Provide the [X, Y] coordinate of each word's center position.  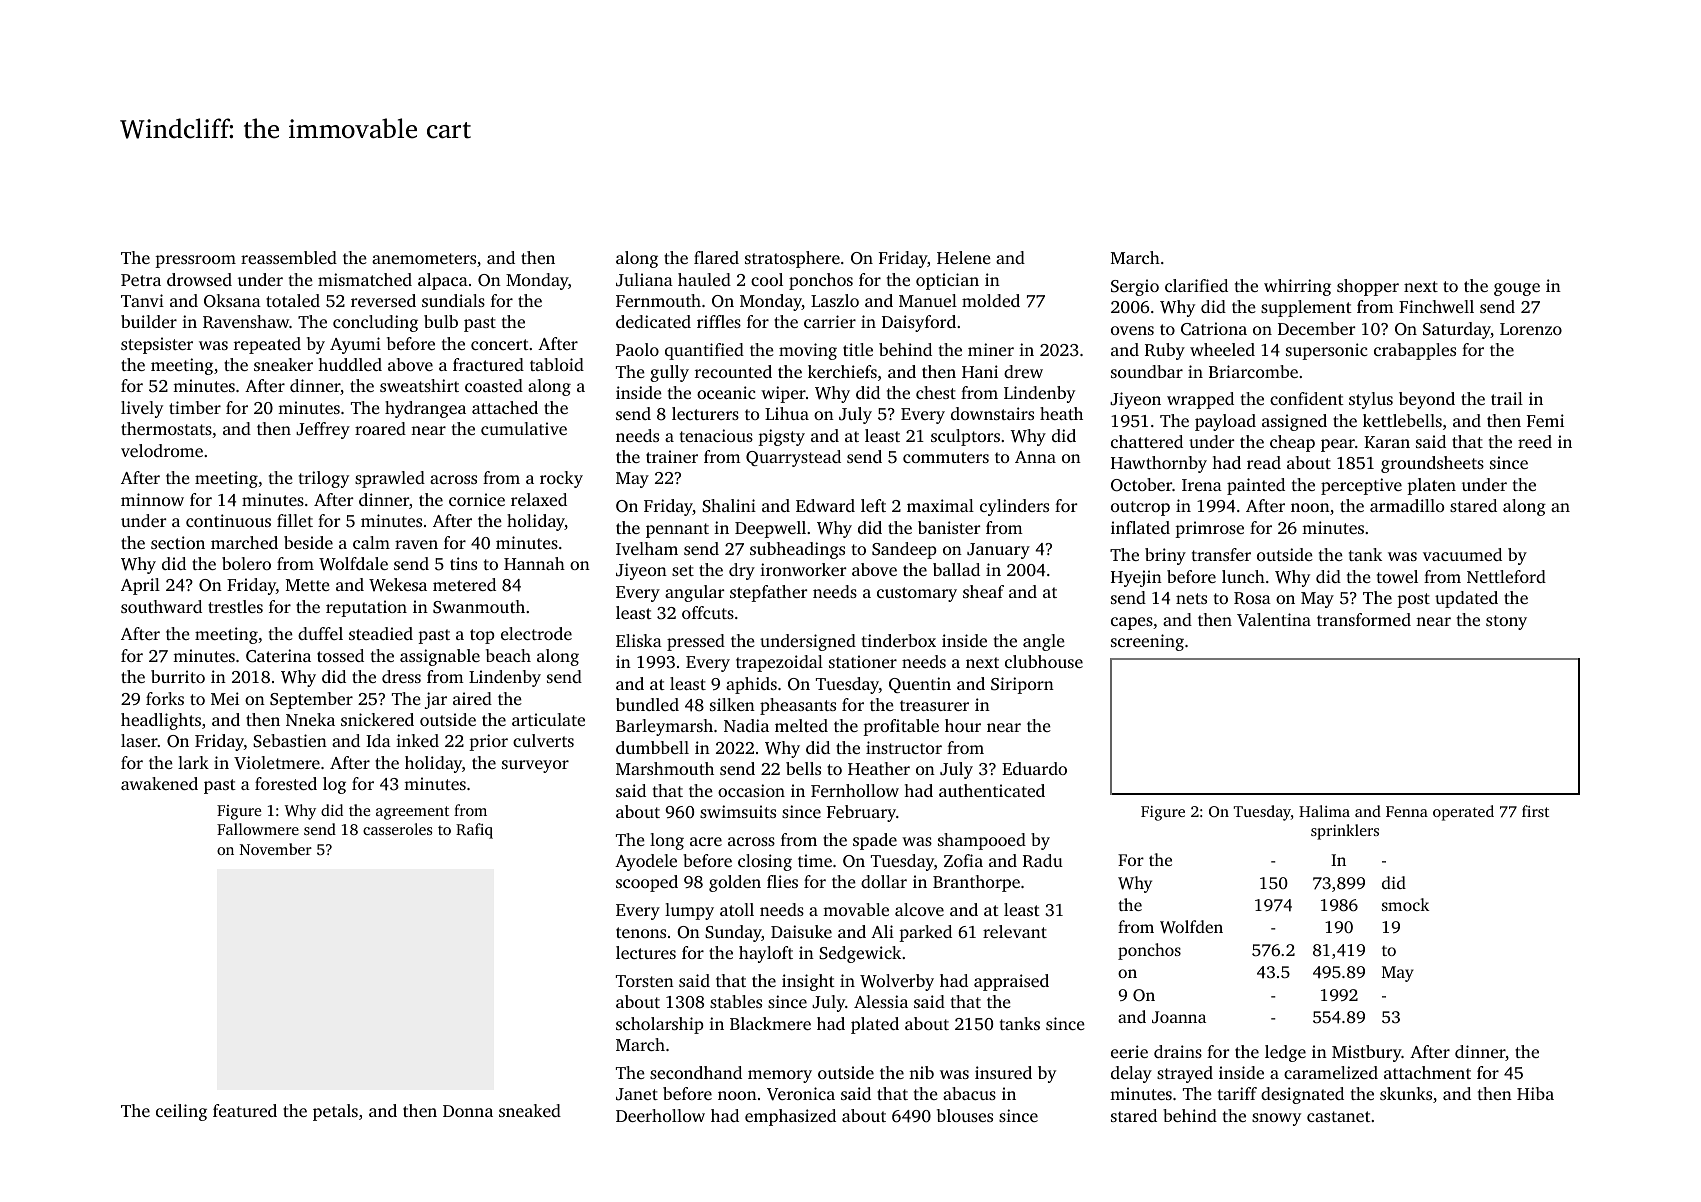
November [276, 849]
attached [505, 407]
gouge [1517, 289]
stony [1506, 622]
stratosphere [792, 259]
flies [782, 881]
